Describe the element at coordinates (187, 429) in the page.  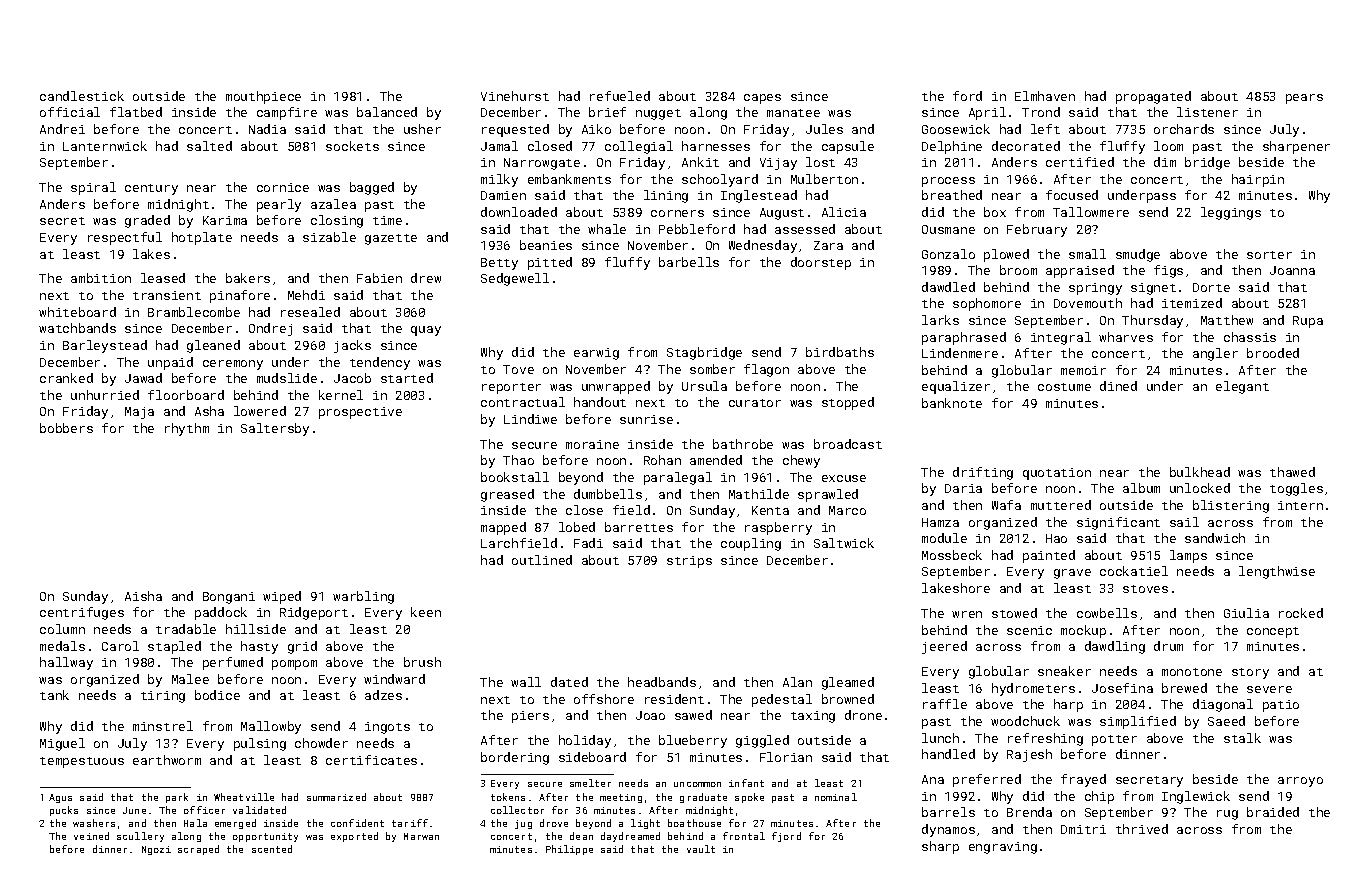
I see `rhythm` at that location.
